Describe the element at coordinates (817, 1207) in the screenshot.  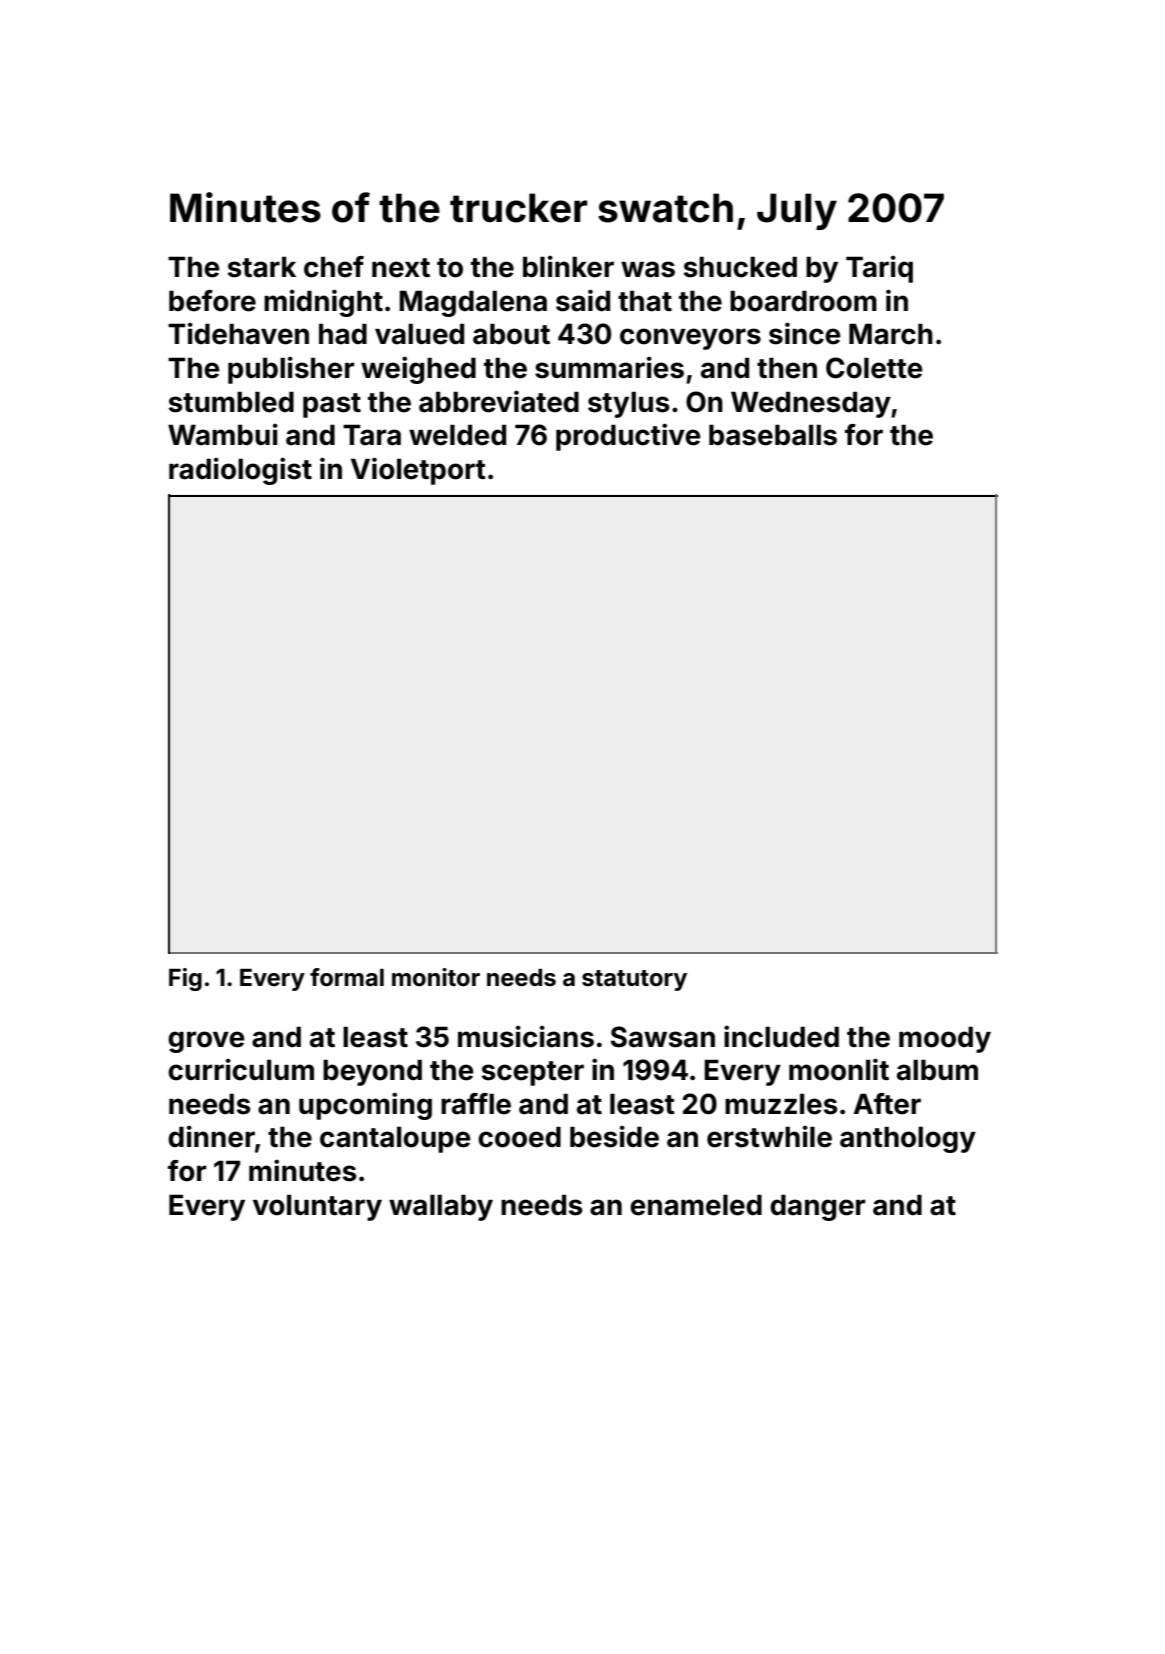
I see `danger` at that location.
